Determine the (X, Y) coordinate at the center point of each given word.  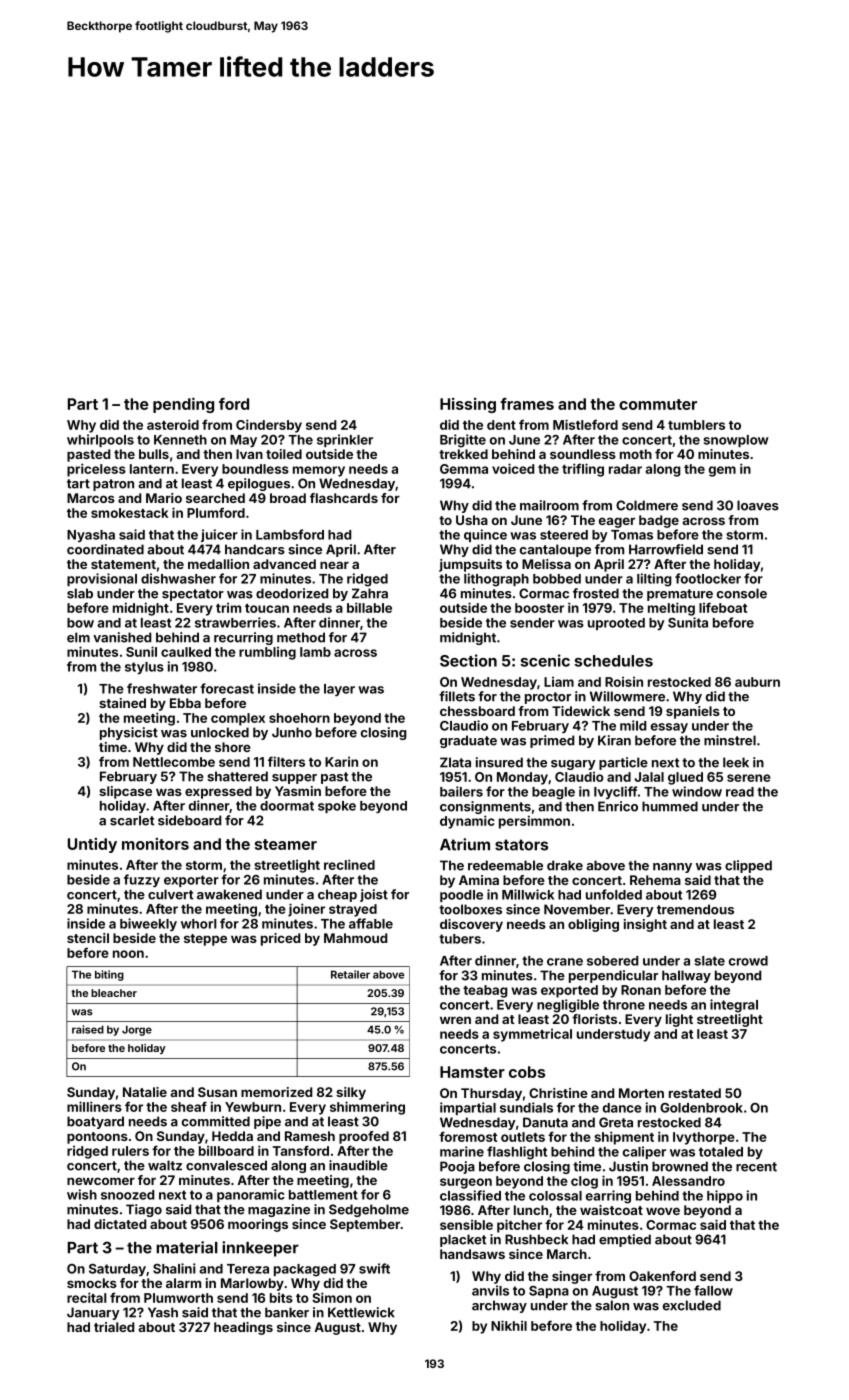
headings (243, 1328)
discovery (471, 925)
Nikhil (509, 1325)
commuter (658, 404)
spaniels (693, 712)
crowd (748, 961)
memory (319, 471)
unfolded (614, 894)
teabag (485, 991)
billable (369, 607)
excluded (692, 1305)
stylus (144, 668)
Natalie (145, 1092)
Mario (164, 498)
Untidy (92, 845)
